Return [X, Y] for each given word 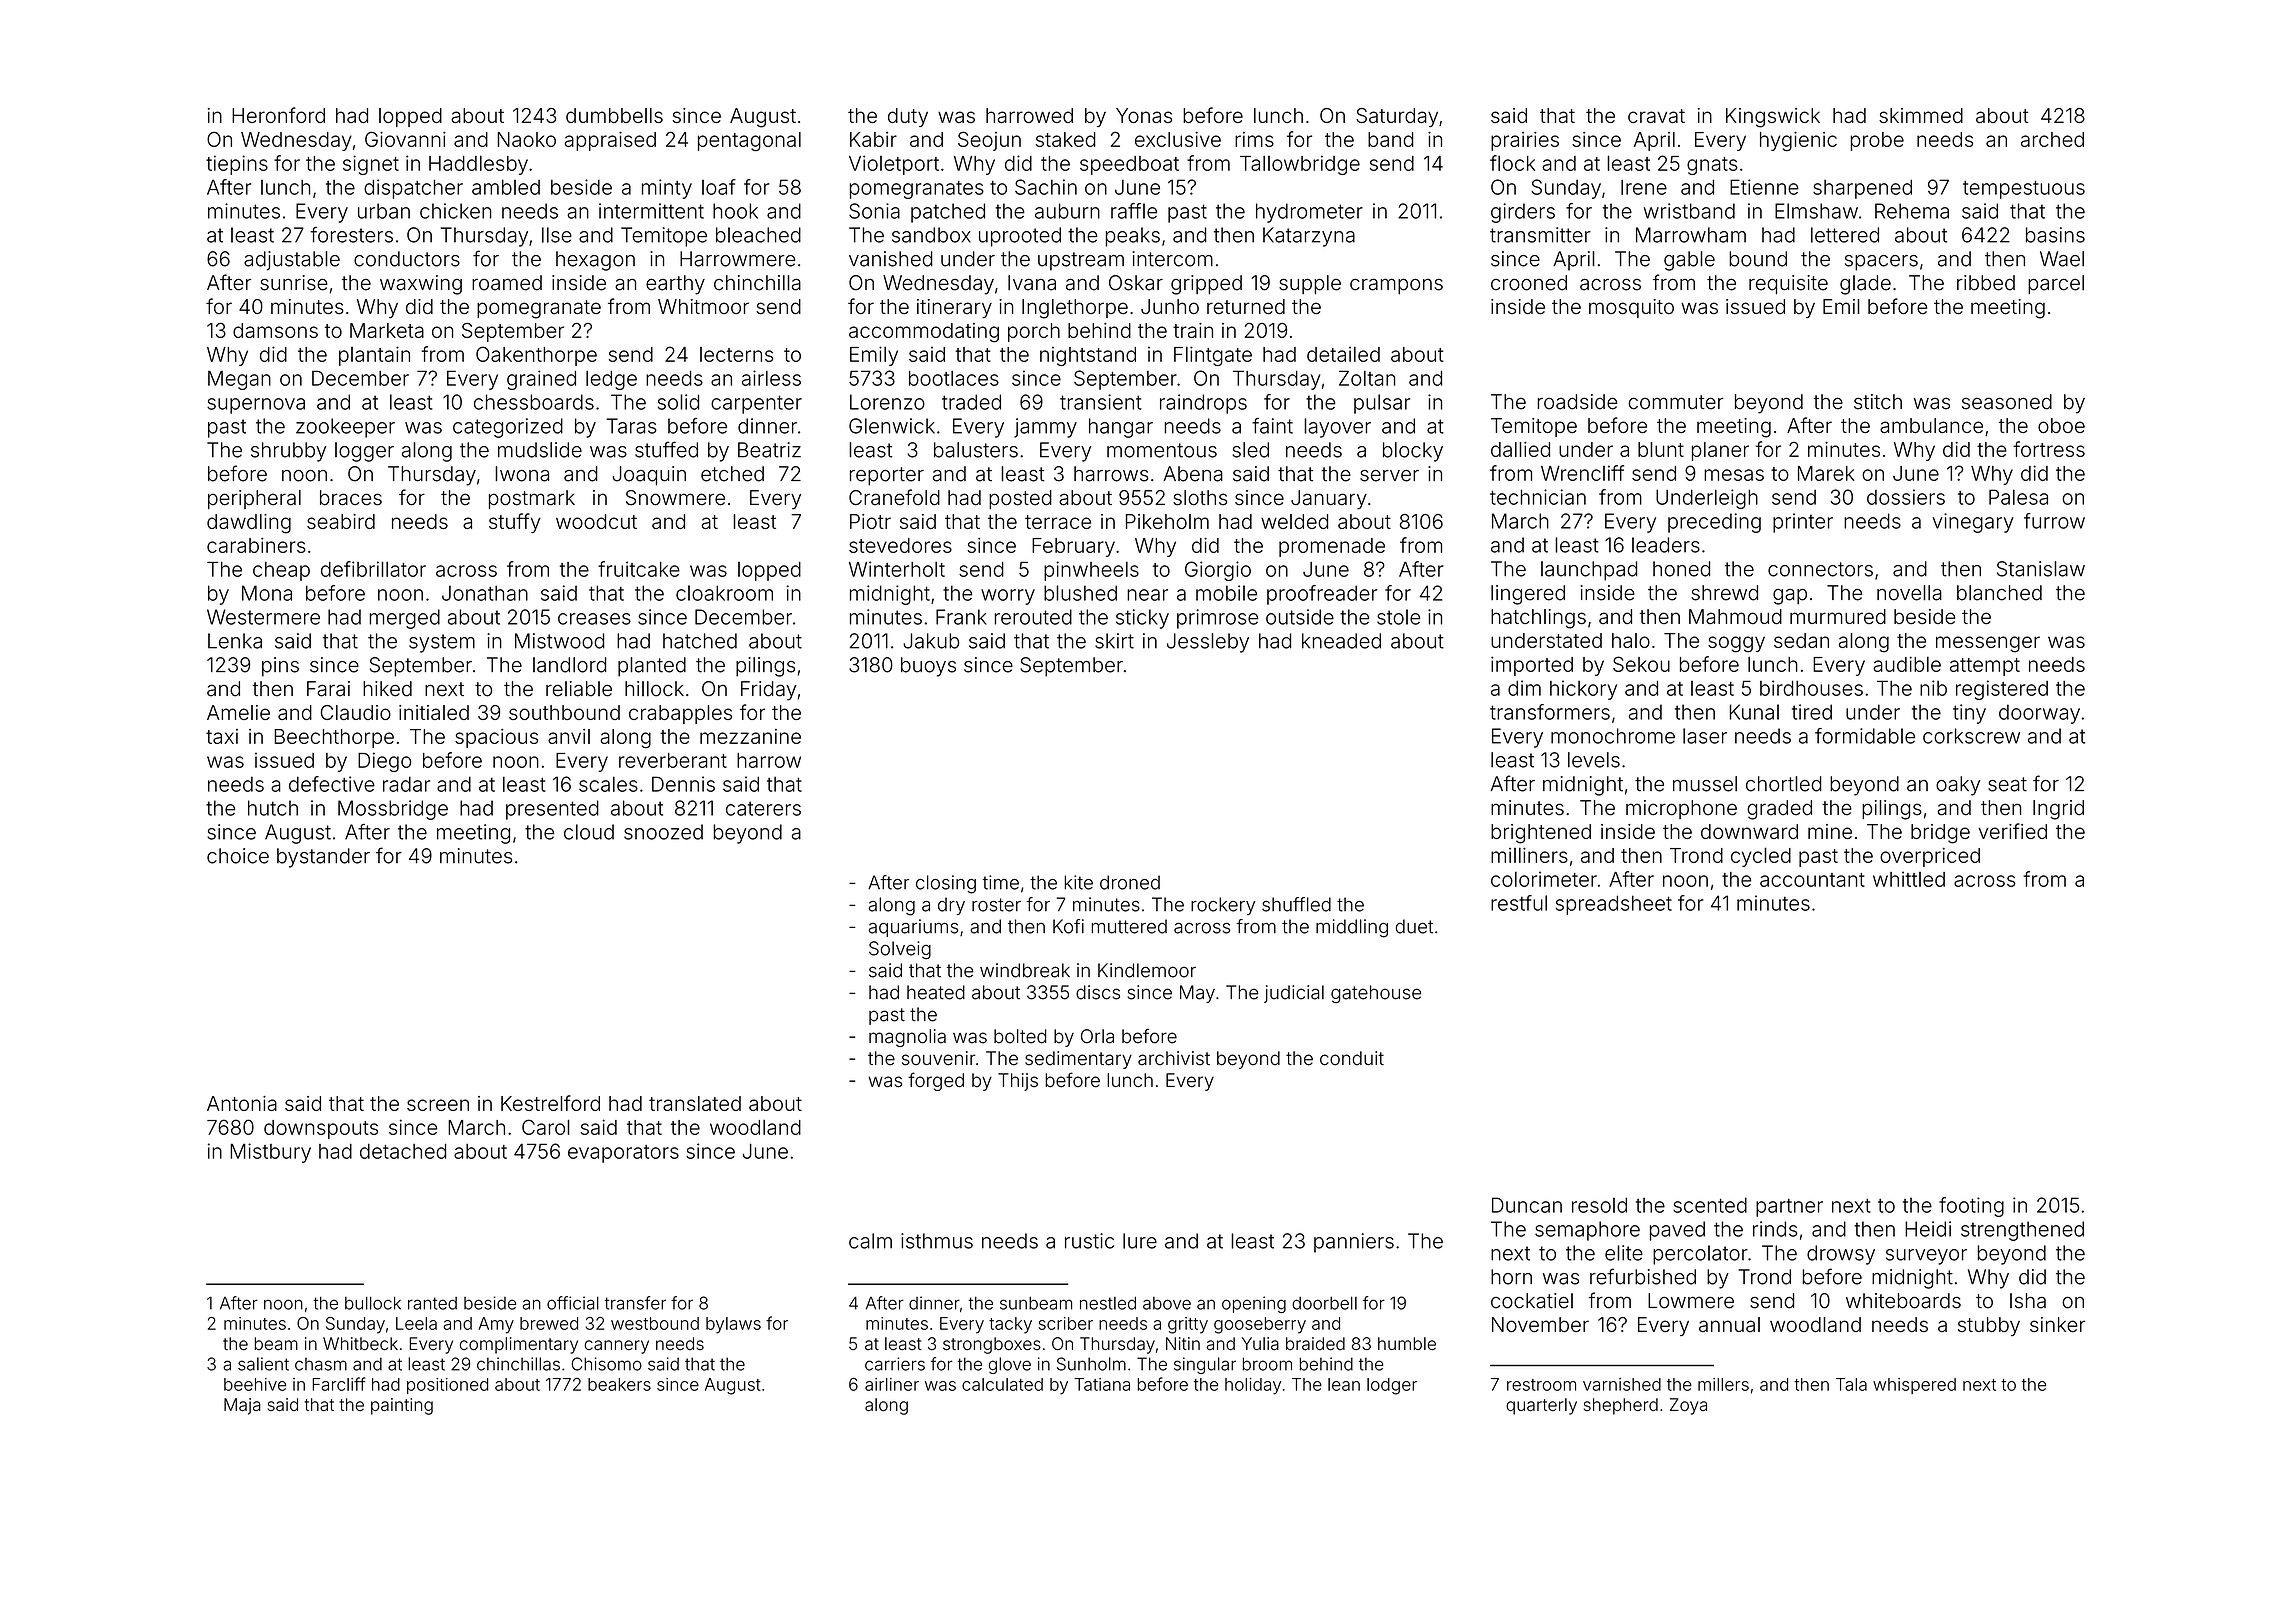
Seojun [989, 141]
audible [1907, 664]
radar [406, 784]
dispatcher [413, 189]
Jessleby [1208, 643]
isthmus [937, 1241]
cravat [1656, 116]
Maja [242, 1406]
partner [1789, 1208]
